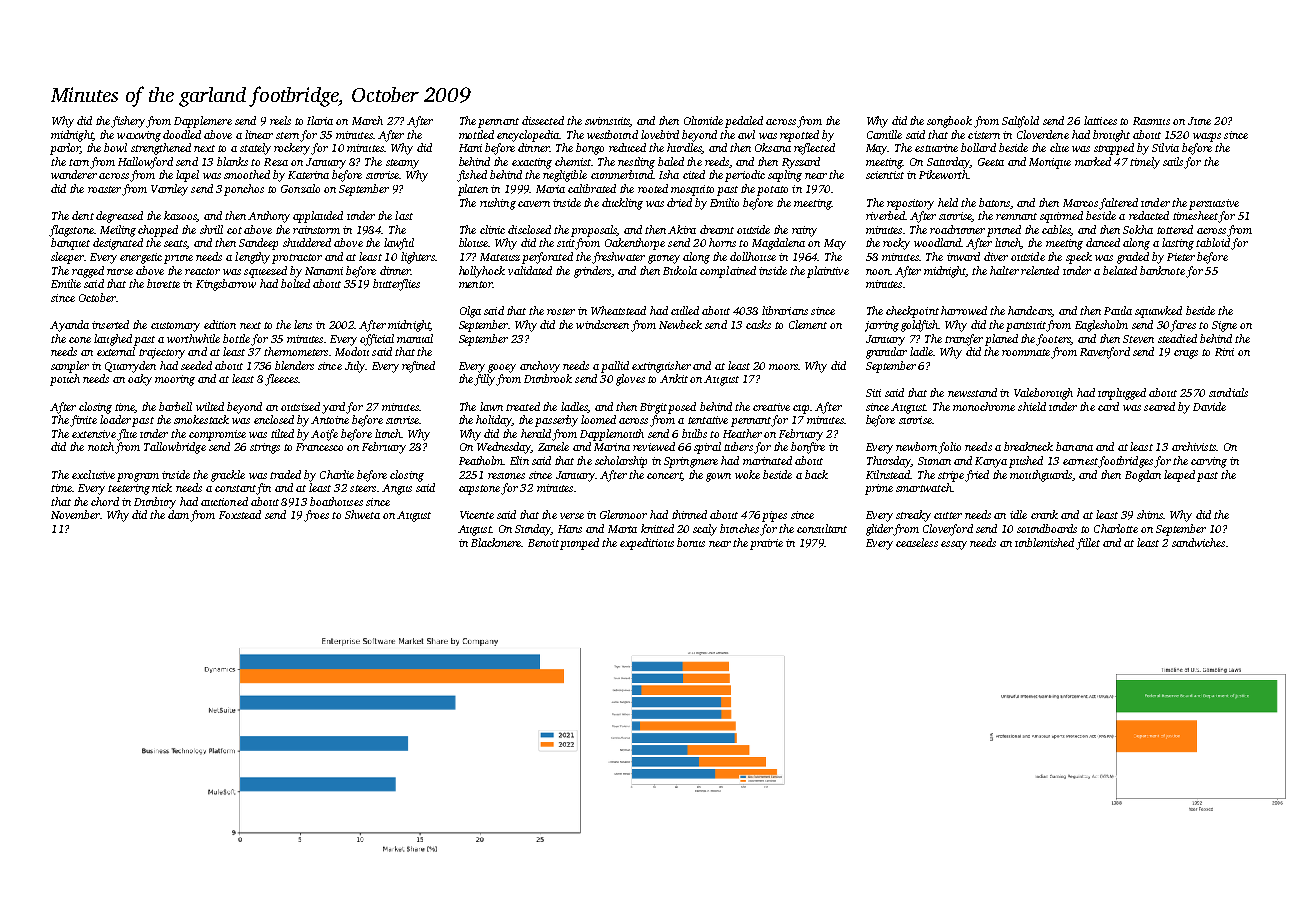 This document has width=1308, height=924. I want to click on nestling, so click(636, 163).
